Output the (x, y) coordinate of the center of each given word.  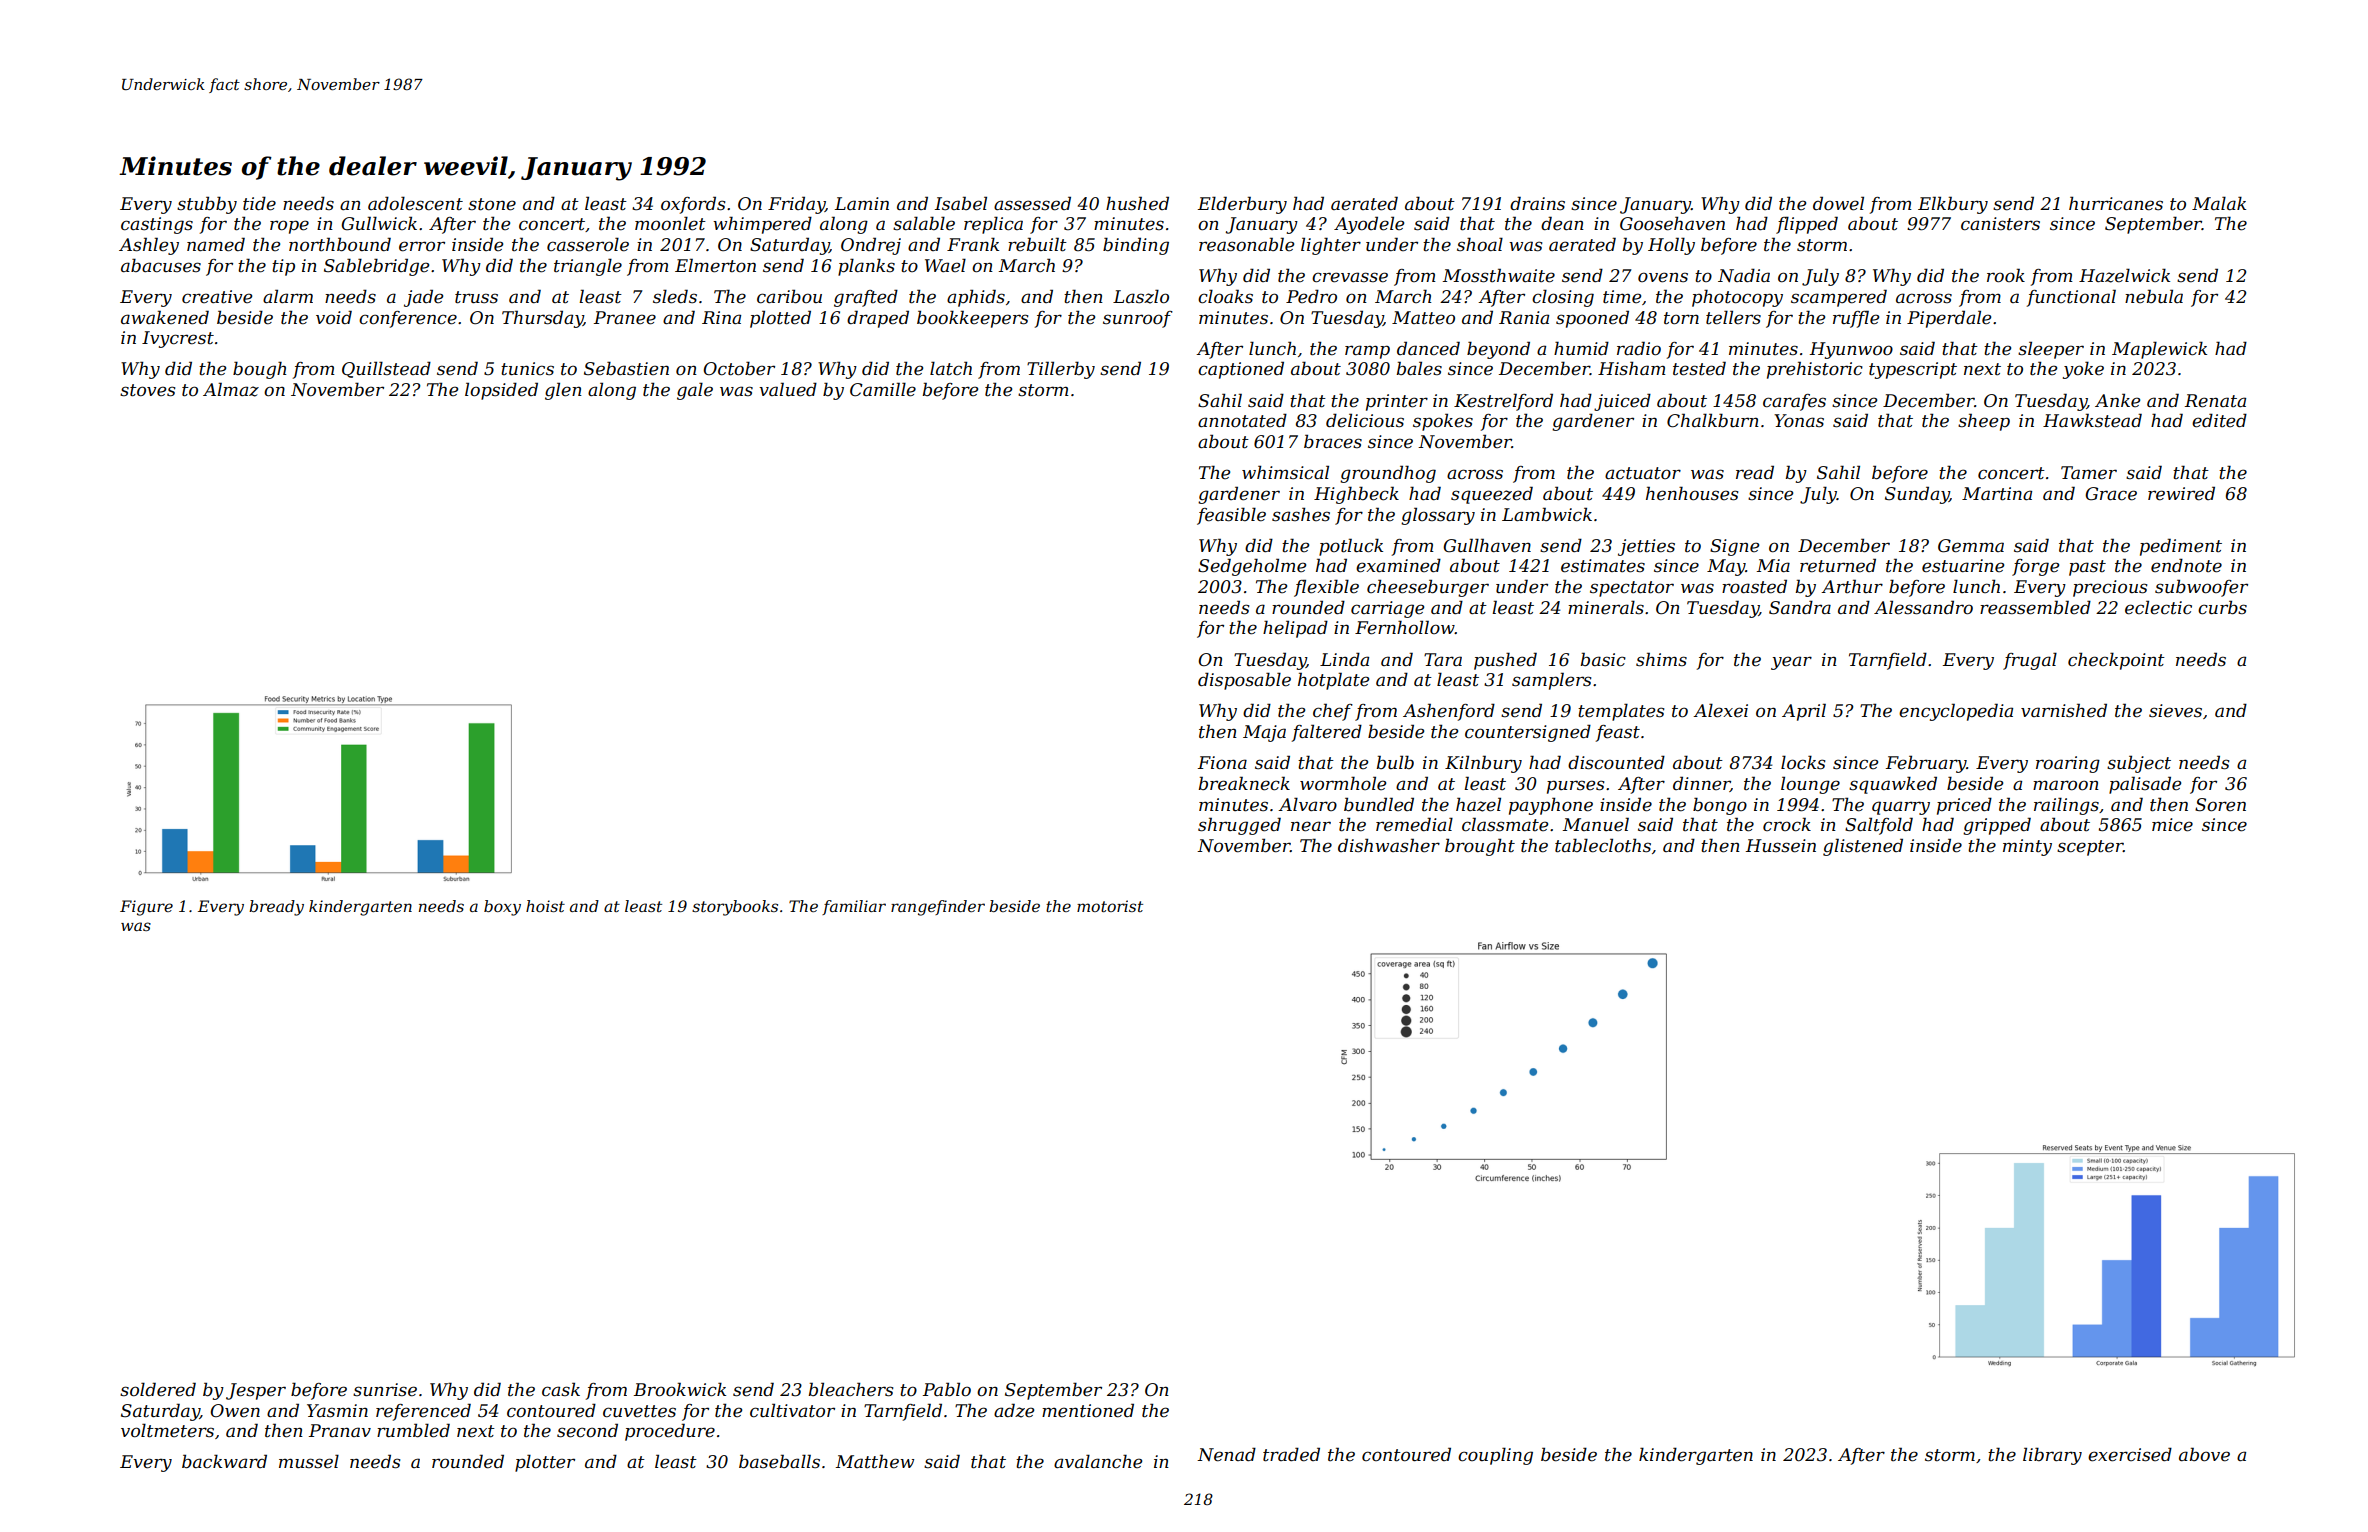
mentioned (1088, 1410)
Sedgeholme (1252, 567)
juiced (1622, 402)
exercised (2130, 1454)
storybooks (735, 908)
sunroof (1138, 319)
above (2204, 1454)
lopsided (501, 391)
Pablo (947, 1389)
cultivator (792, 1410)
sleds (675, 296)
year (1791, 663)
